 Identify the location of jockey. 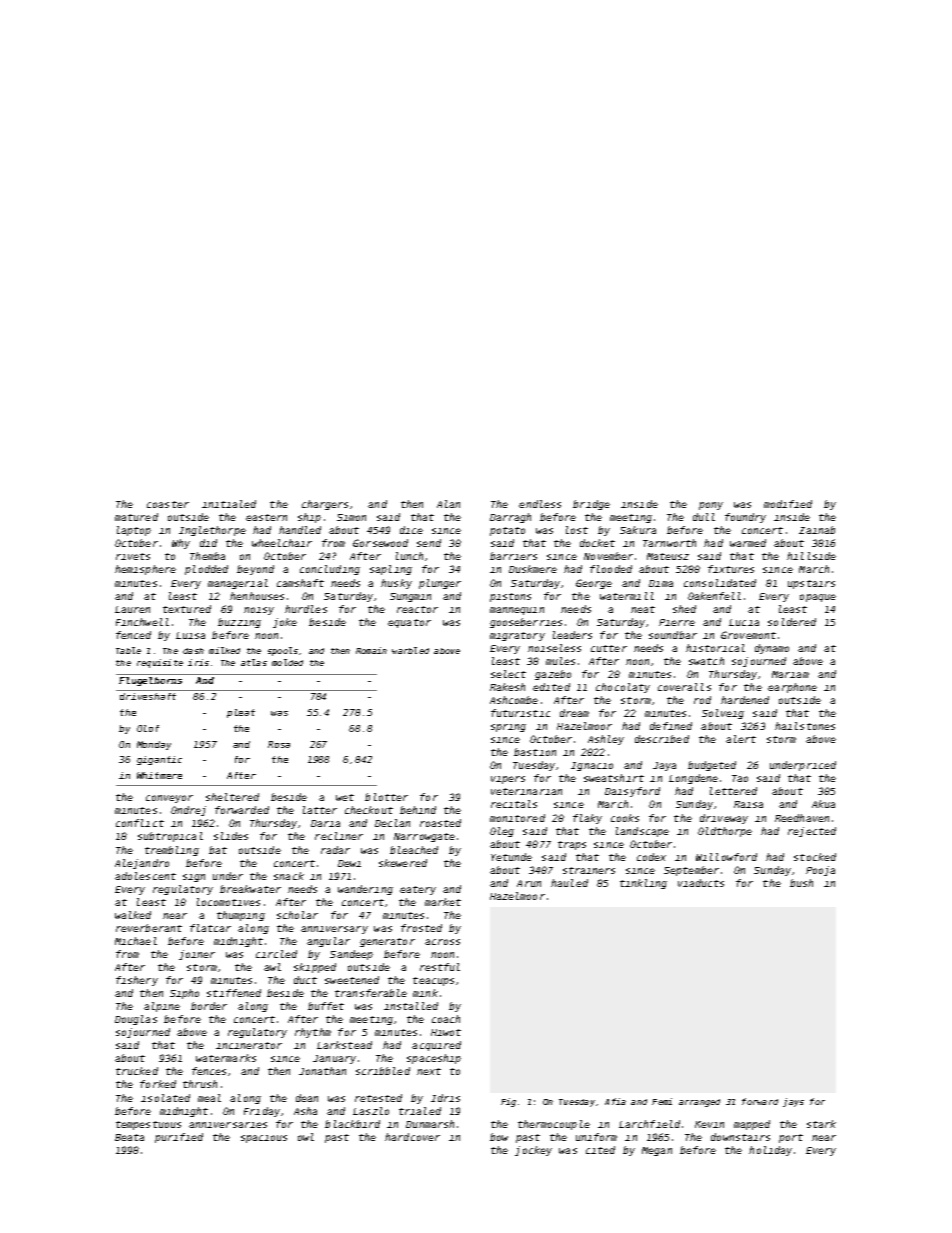
(533, 1151).
